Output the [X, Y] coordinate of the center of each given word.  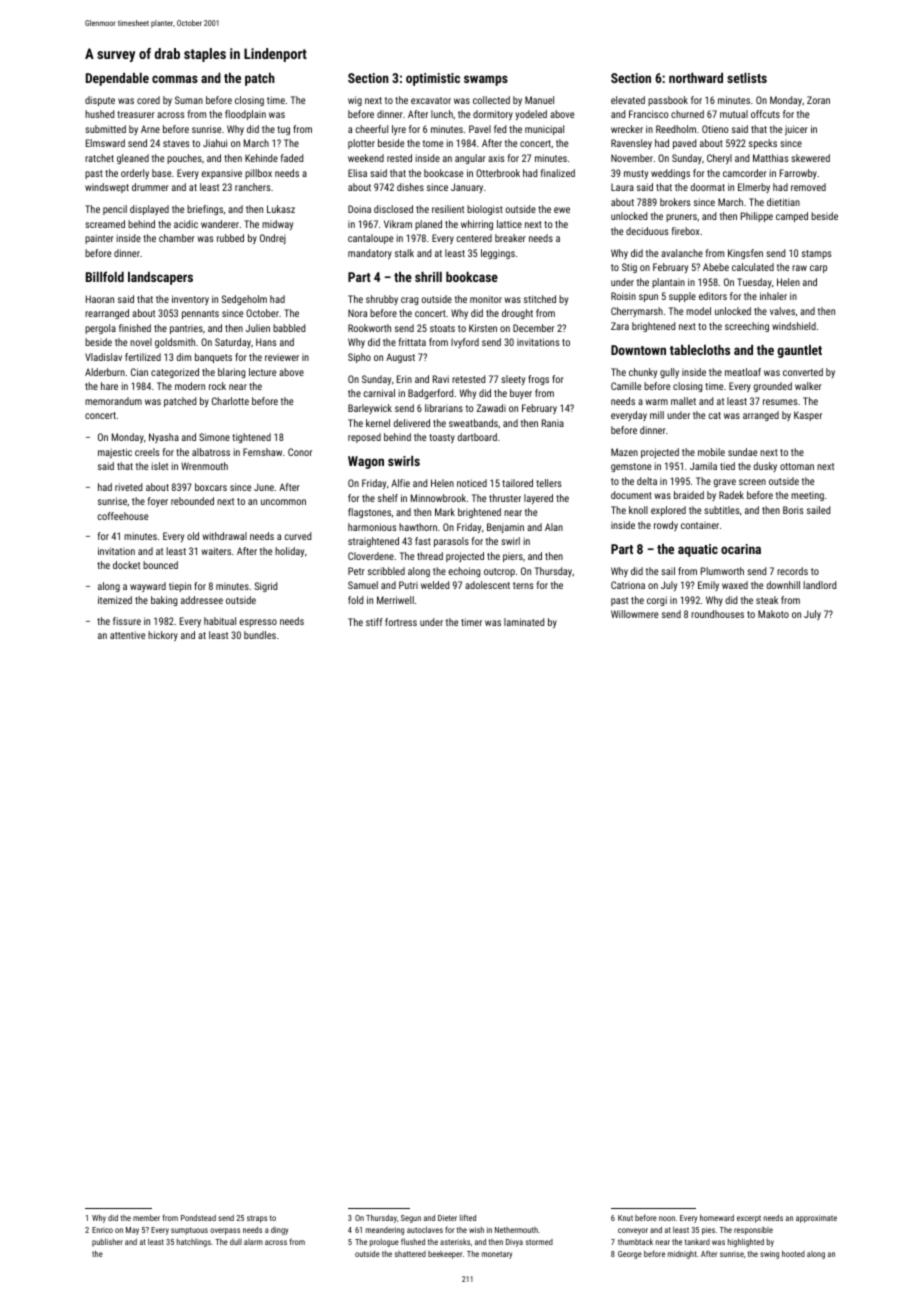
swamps [486, 80]
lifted [468, 1217]
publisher [107, 1242]
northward [696, 78]
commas [175, 79]
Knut [625, 1218]
